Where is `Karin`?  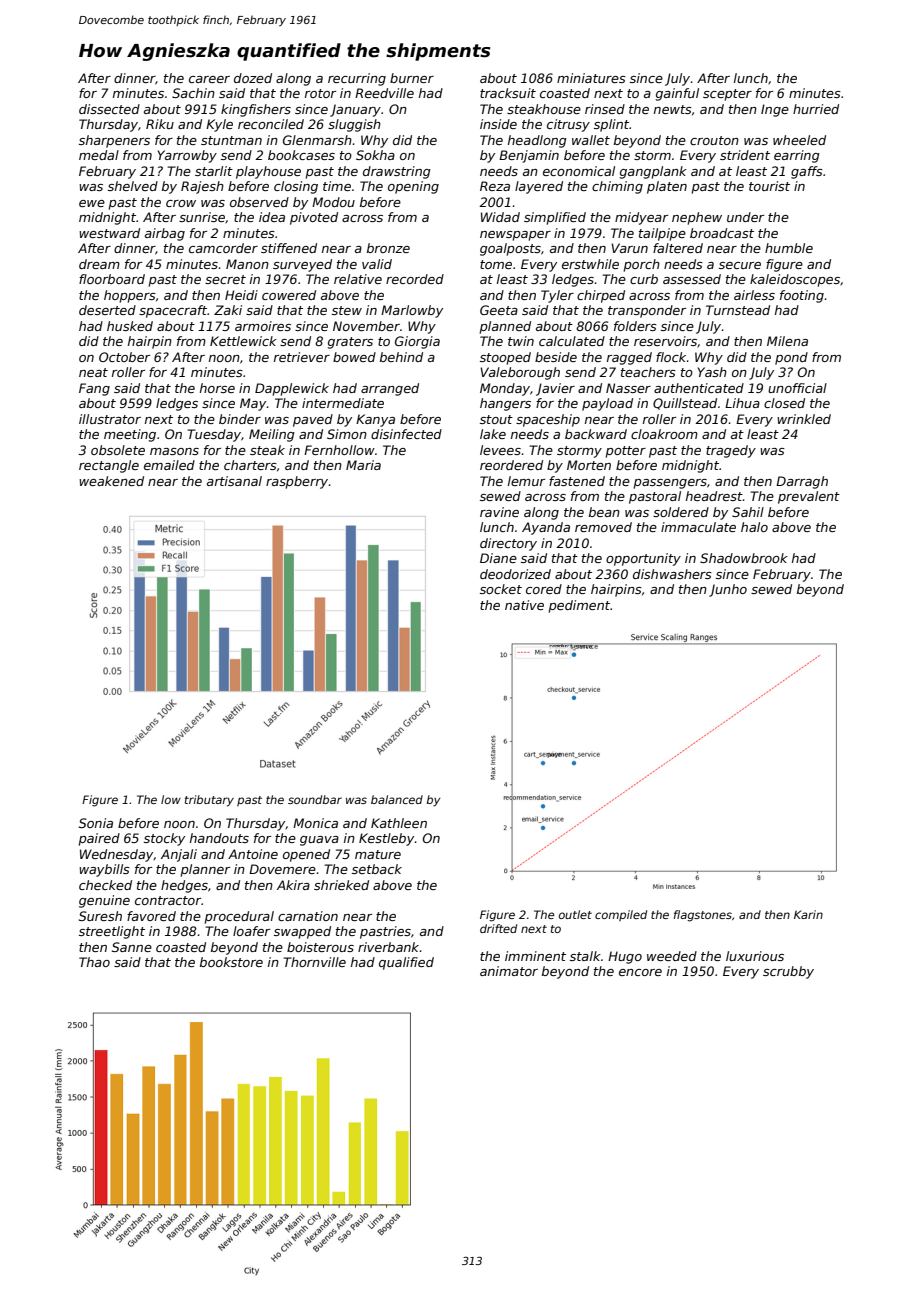
Karin is located at coordinates (808, 914).
